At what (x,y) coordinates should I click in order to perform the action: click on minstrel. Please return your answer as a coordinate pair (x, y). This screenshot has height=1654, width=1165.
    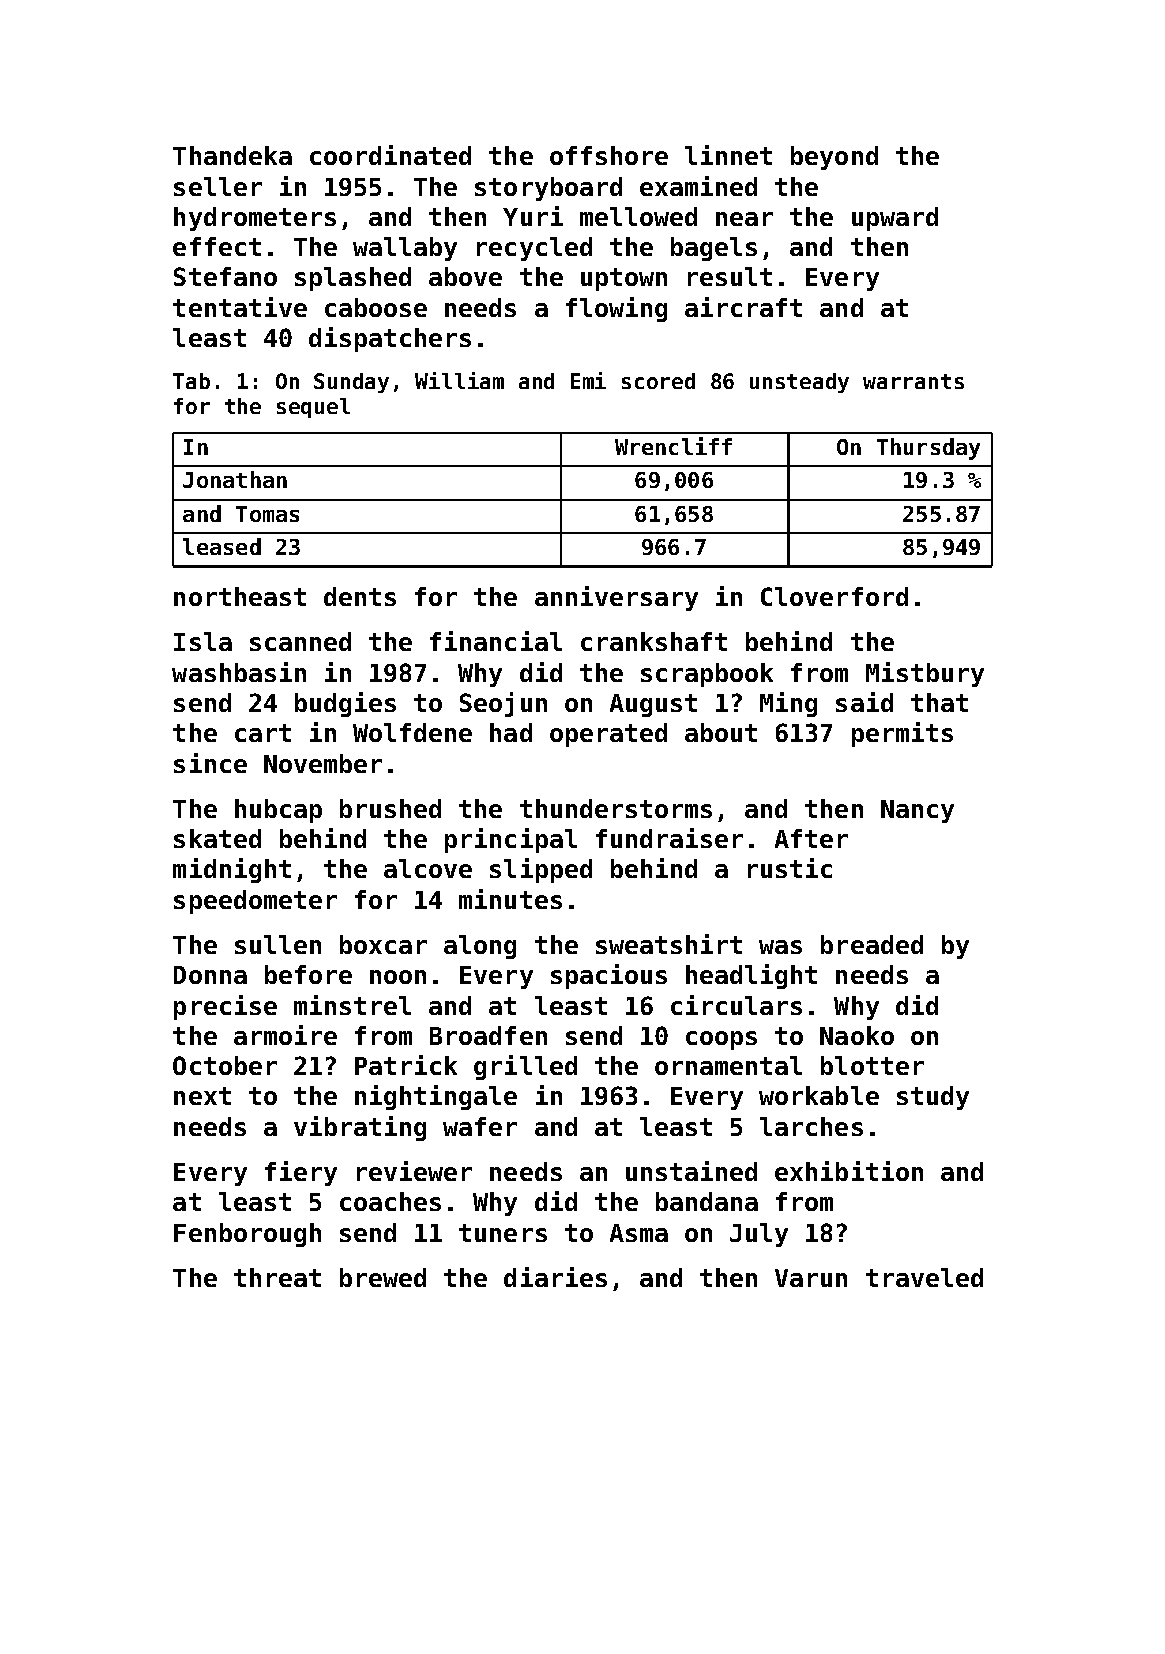
    Looking at the image, I should click on (352, 1005).
